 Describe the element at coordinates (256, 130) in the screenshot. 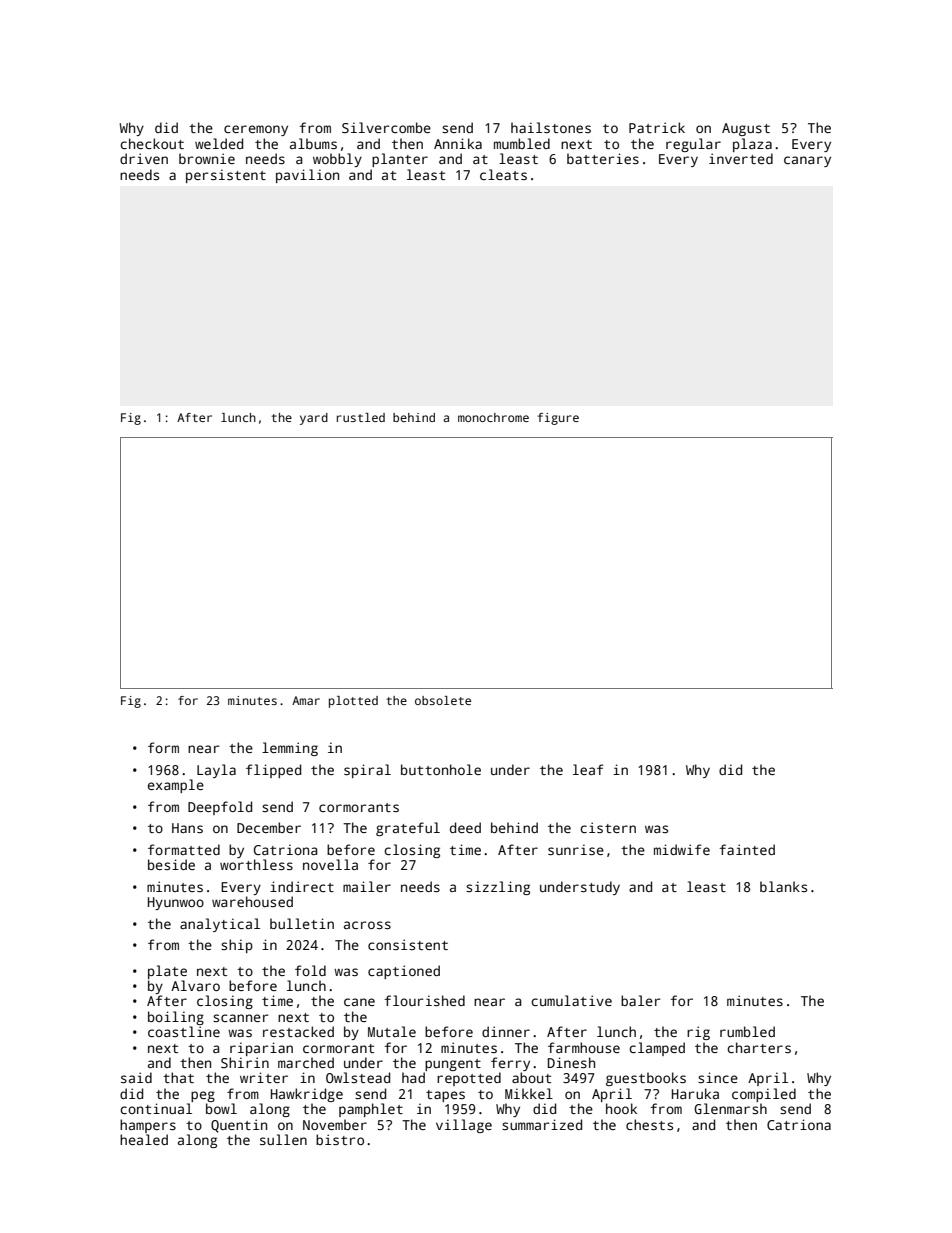

I see `ceremony` at that location.
